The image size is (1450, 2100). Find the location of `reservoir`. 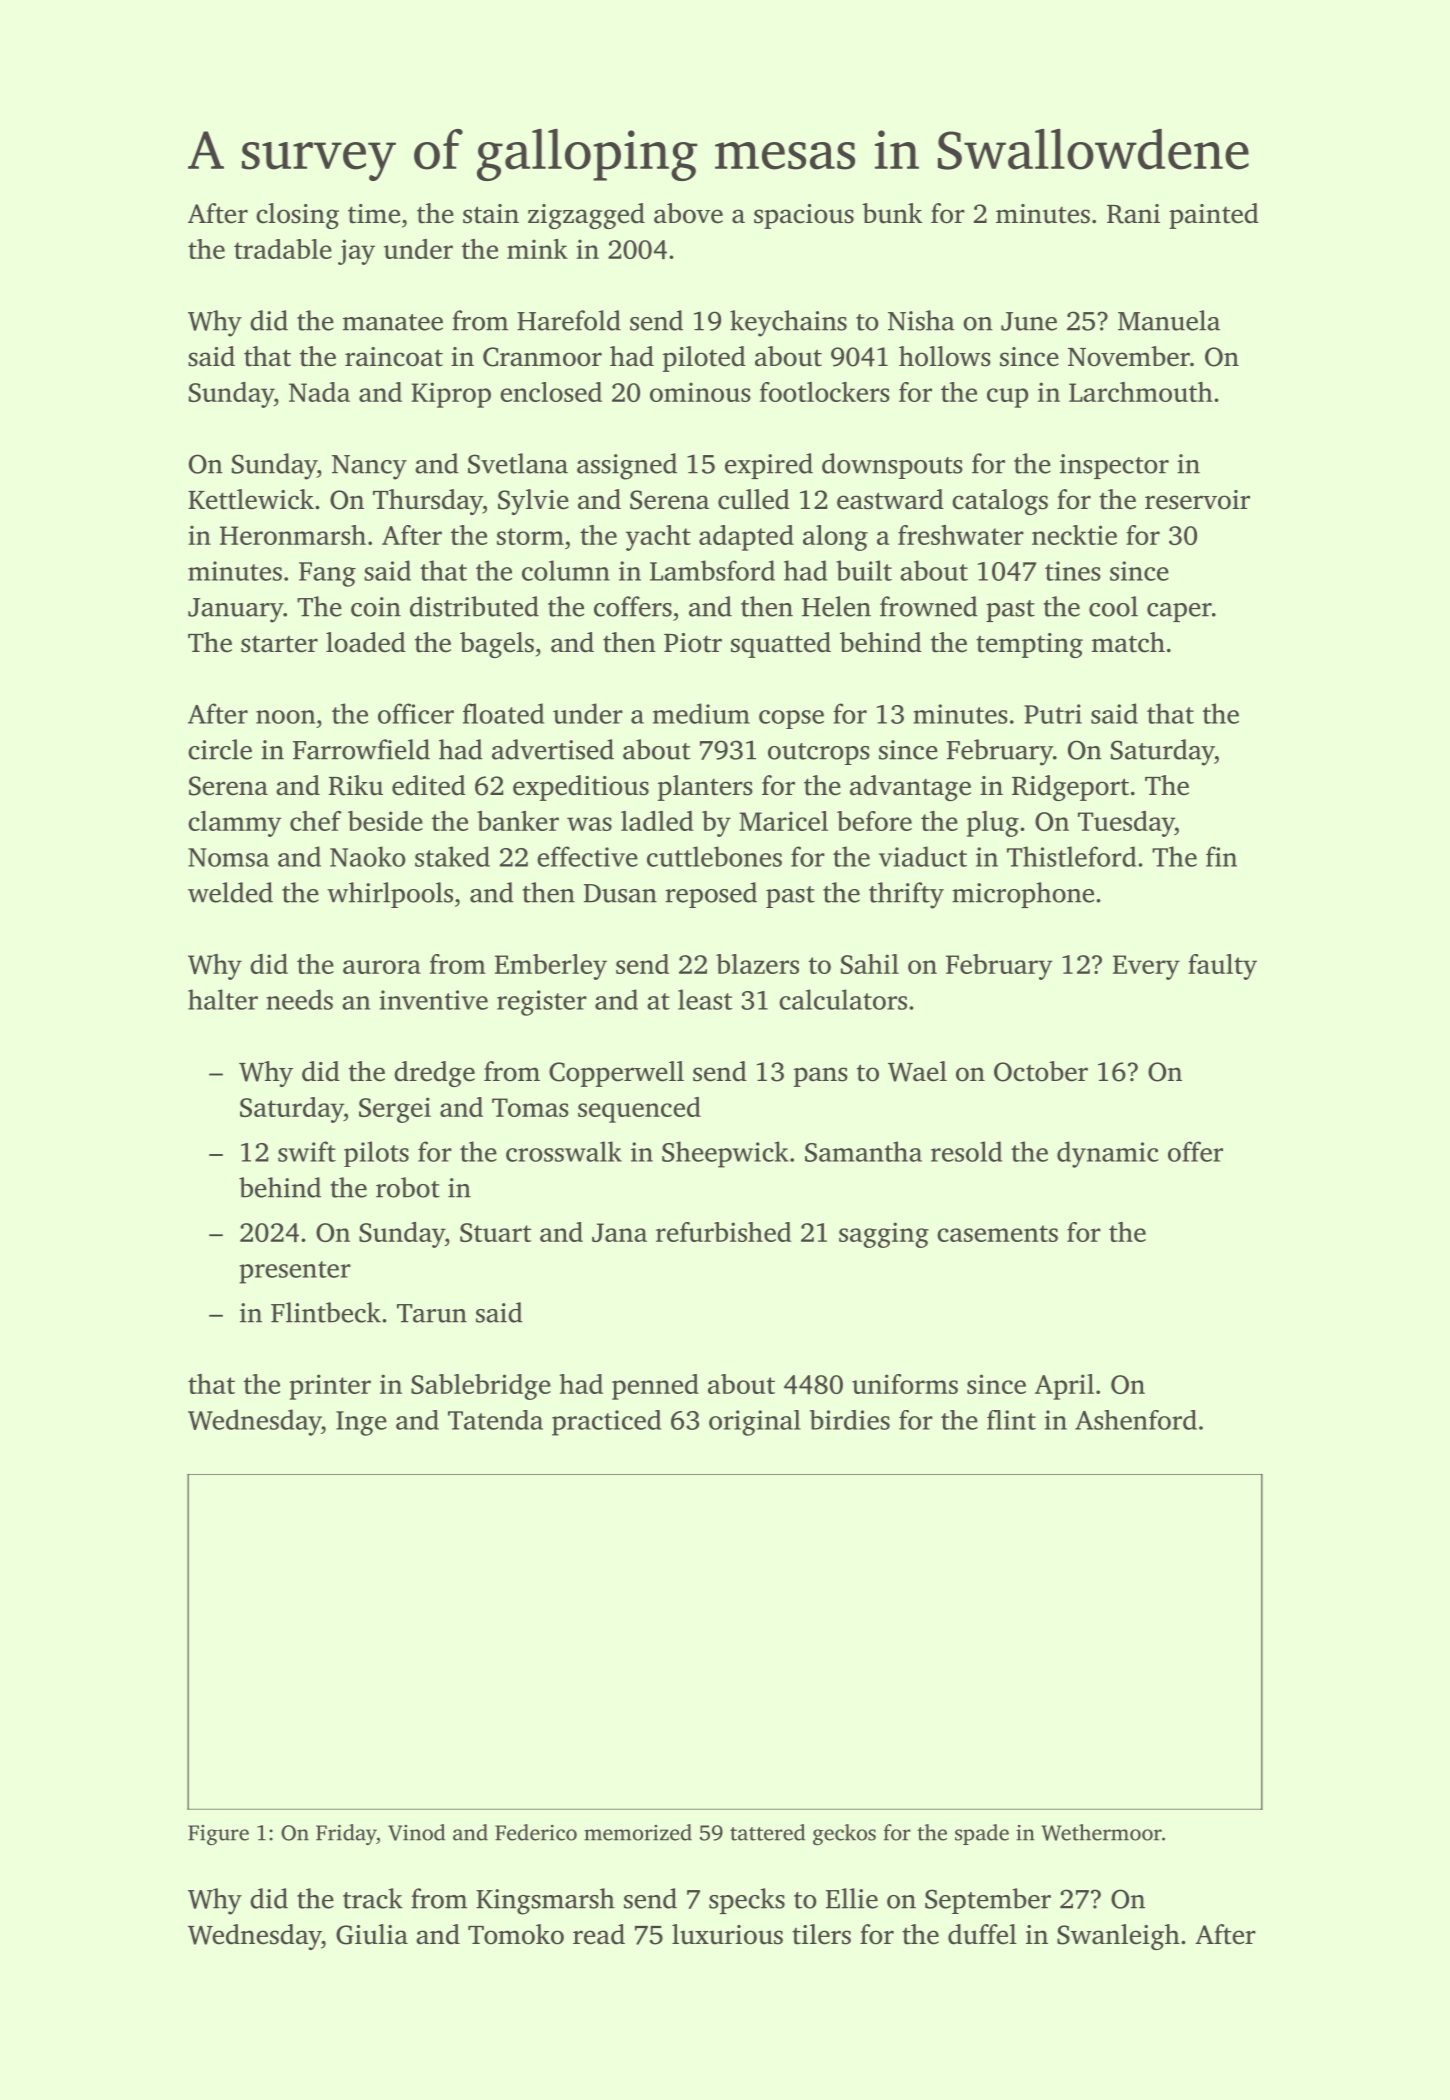

reservoir is located at coordinates (1197, 500).
